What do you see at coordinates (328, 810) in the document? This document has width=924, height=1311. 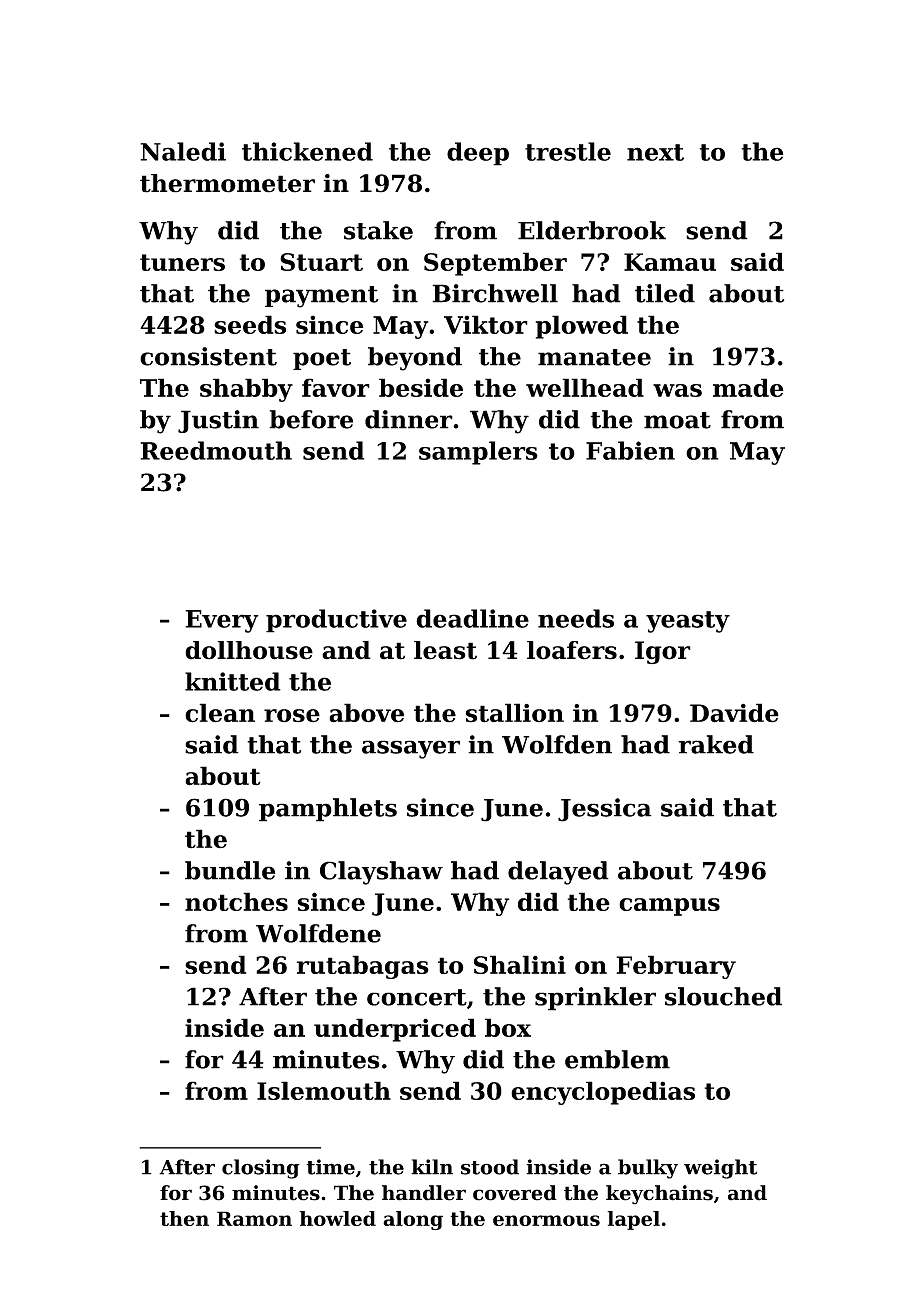 I see `pamphlets` at bounding box center [328, 810].
